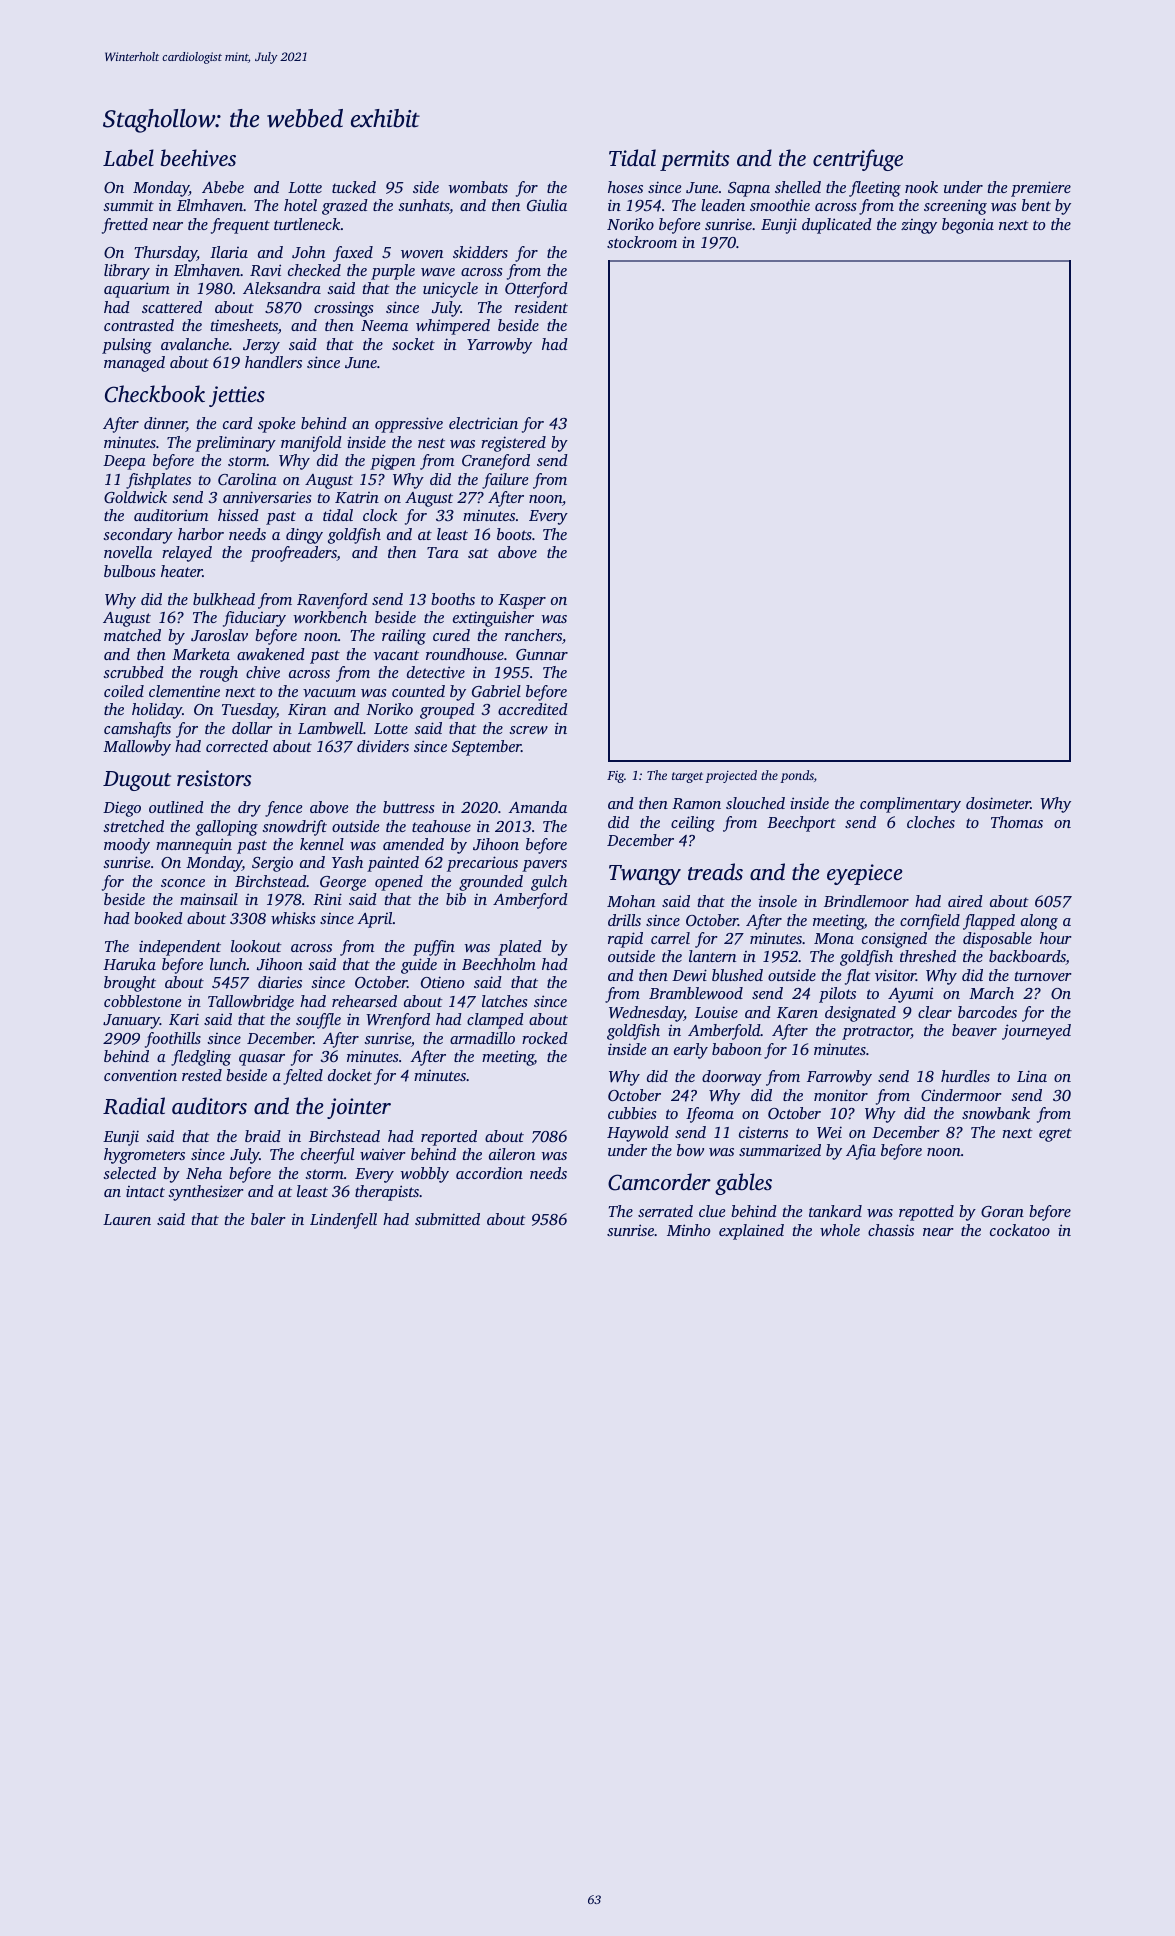 The height and width of the document is (1936, 1175). Describe the element at coordinates (858, 160) in the document. I see `centrifuge` at that location.
